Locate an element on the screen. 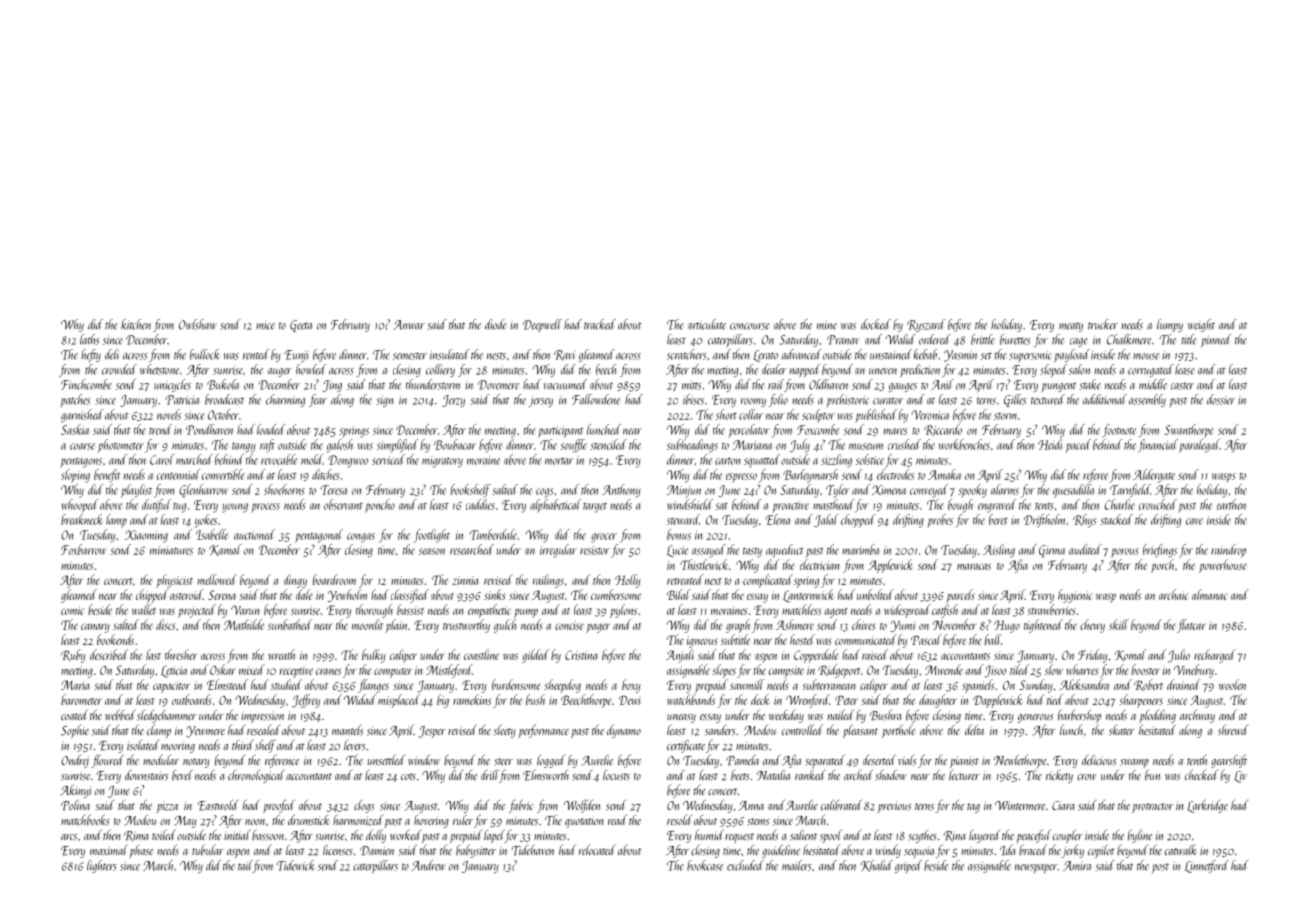 This screenshot has height=924, width=1308. weight is located at coordinates (1201, 325).
